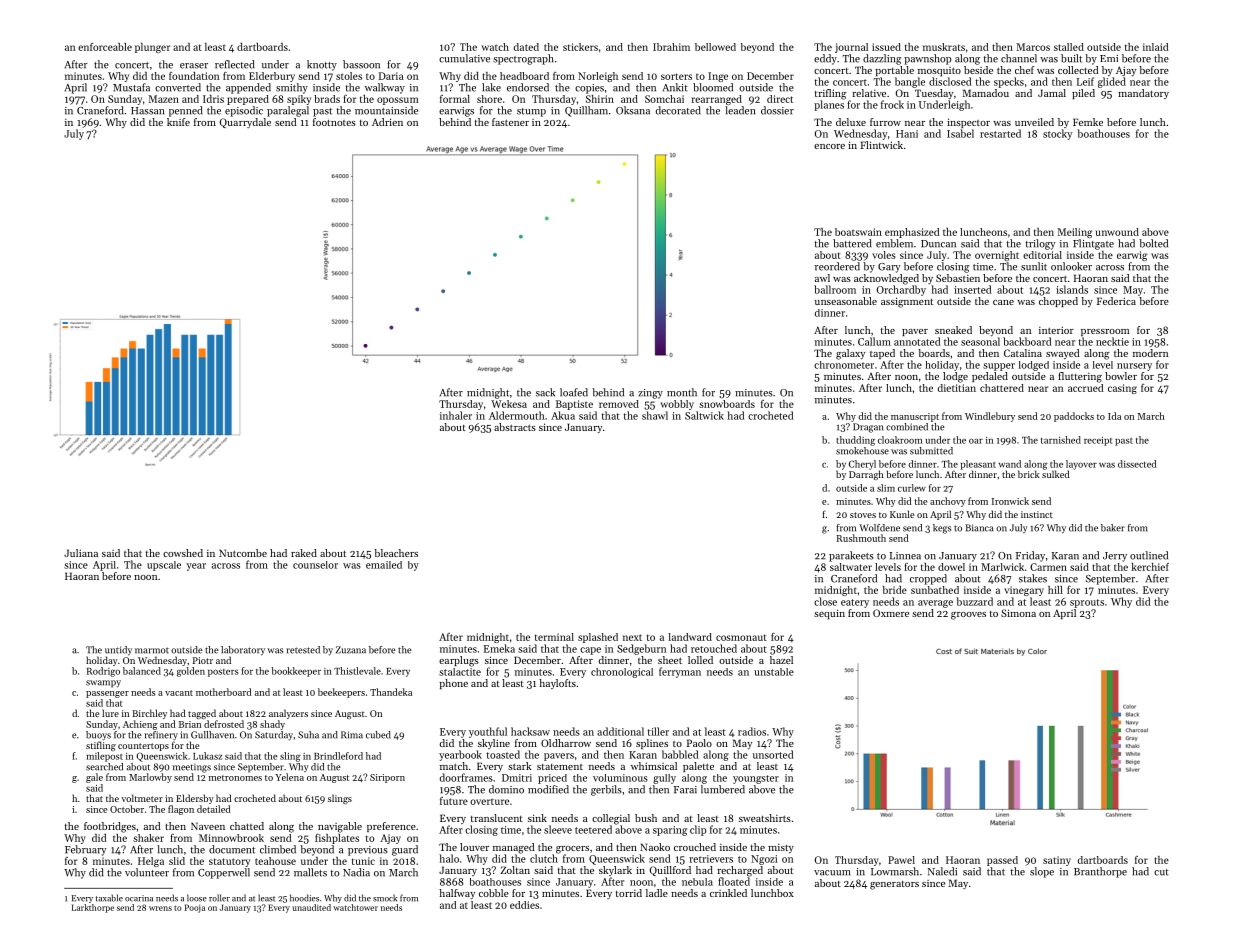 The width and height of the screenshot is (1233, 952). I want to click on knife, so click(178, 122).
